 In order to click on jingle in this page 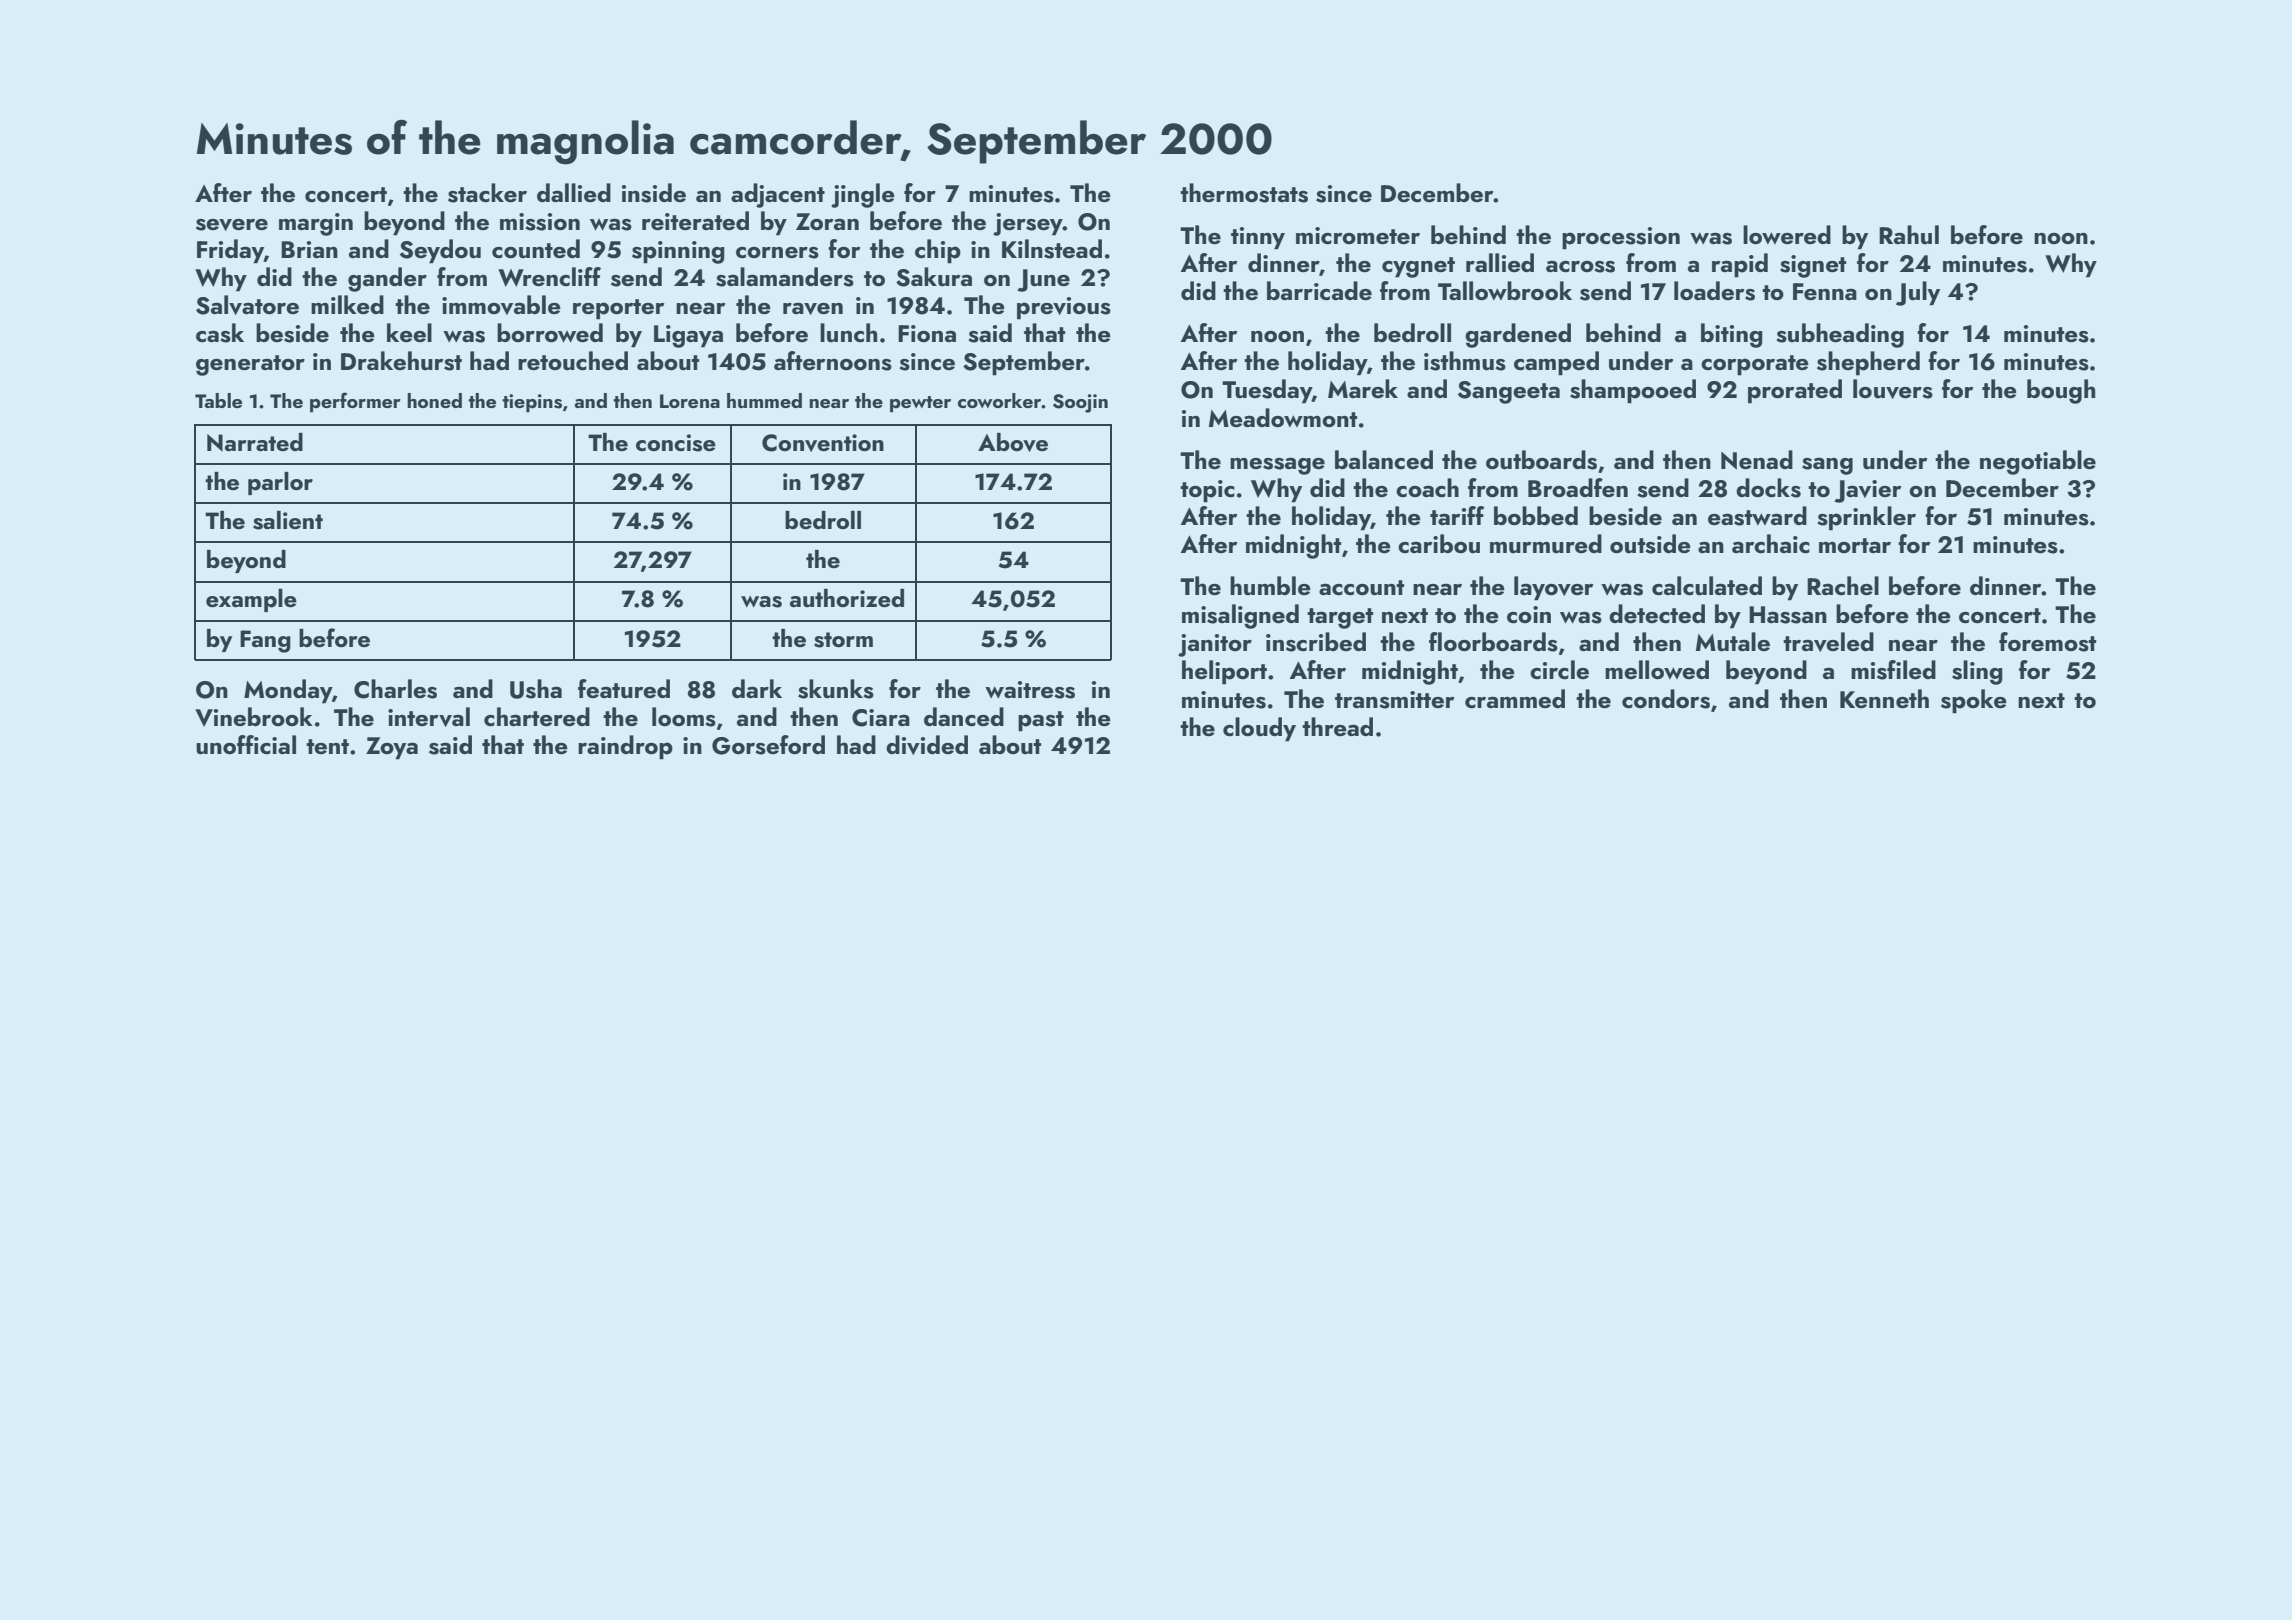, I will do `click(863, 195)`.
